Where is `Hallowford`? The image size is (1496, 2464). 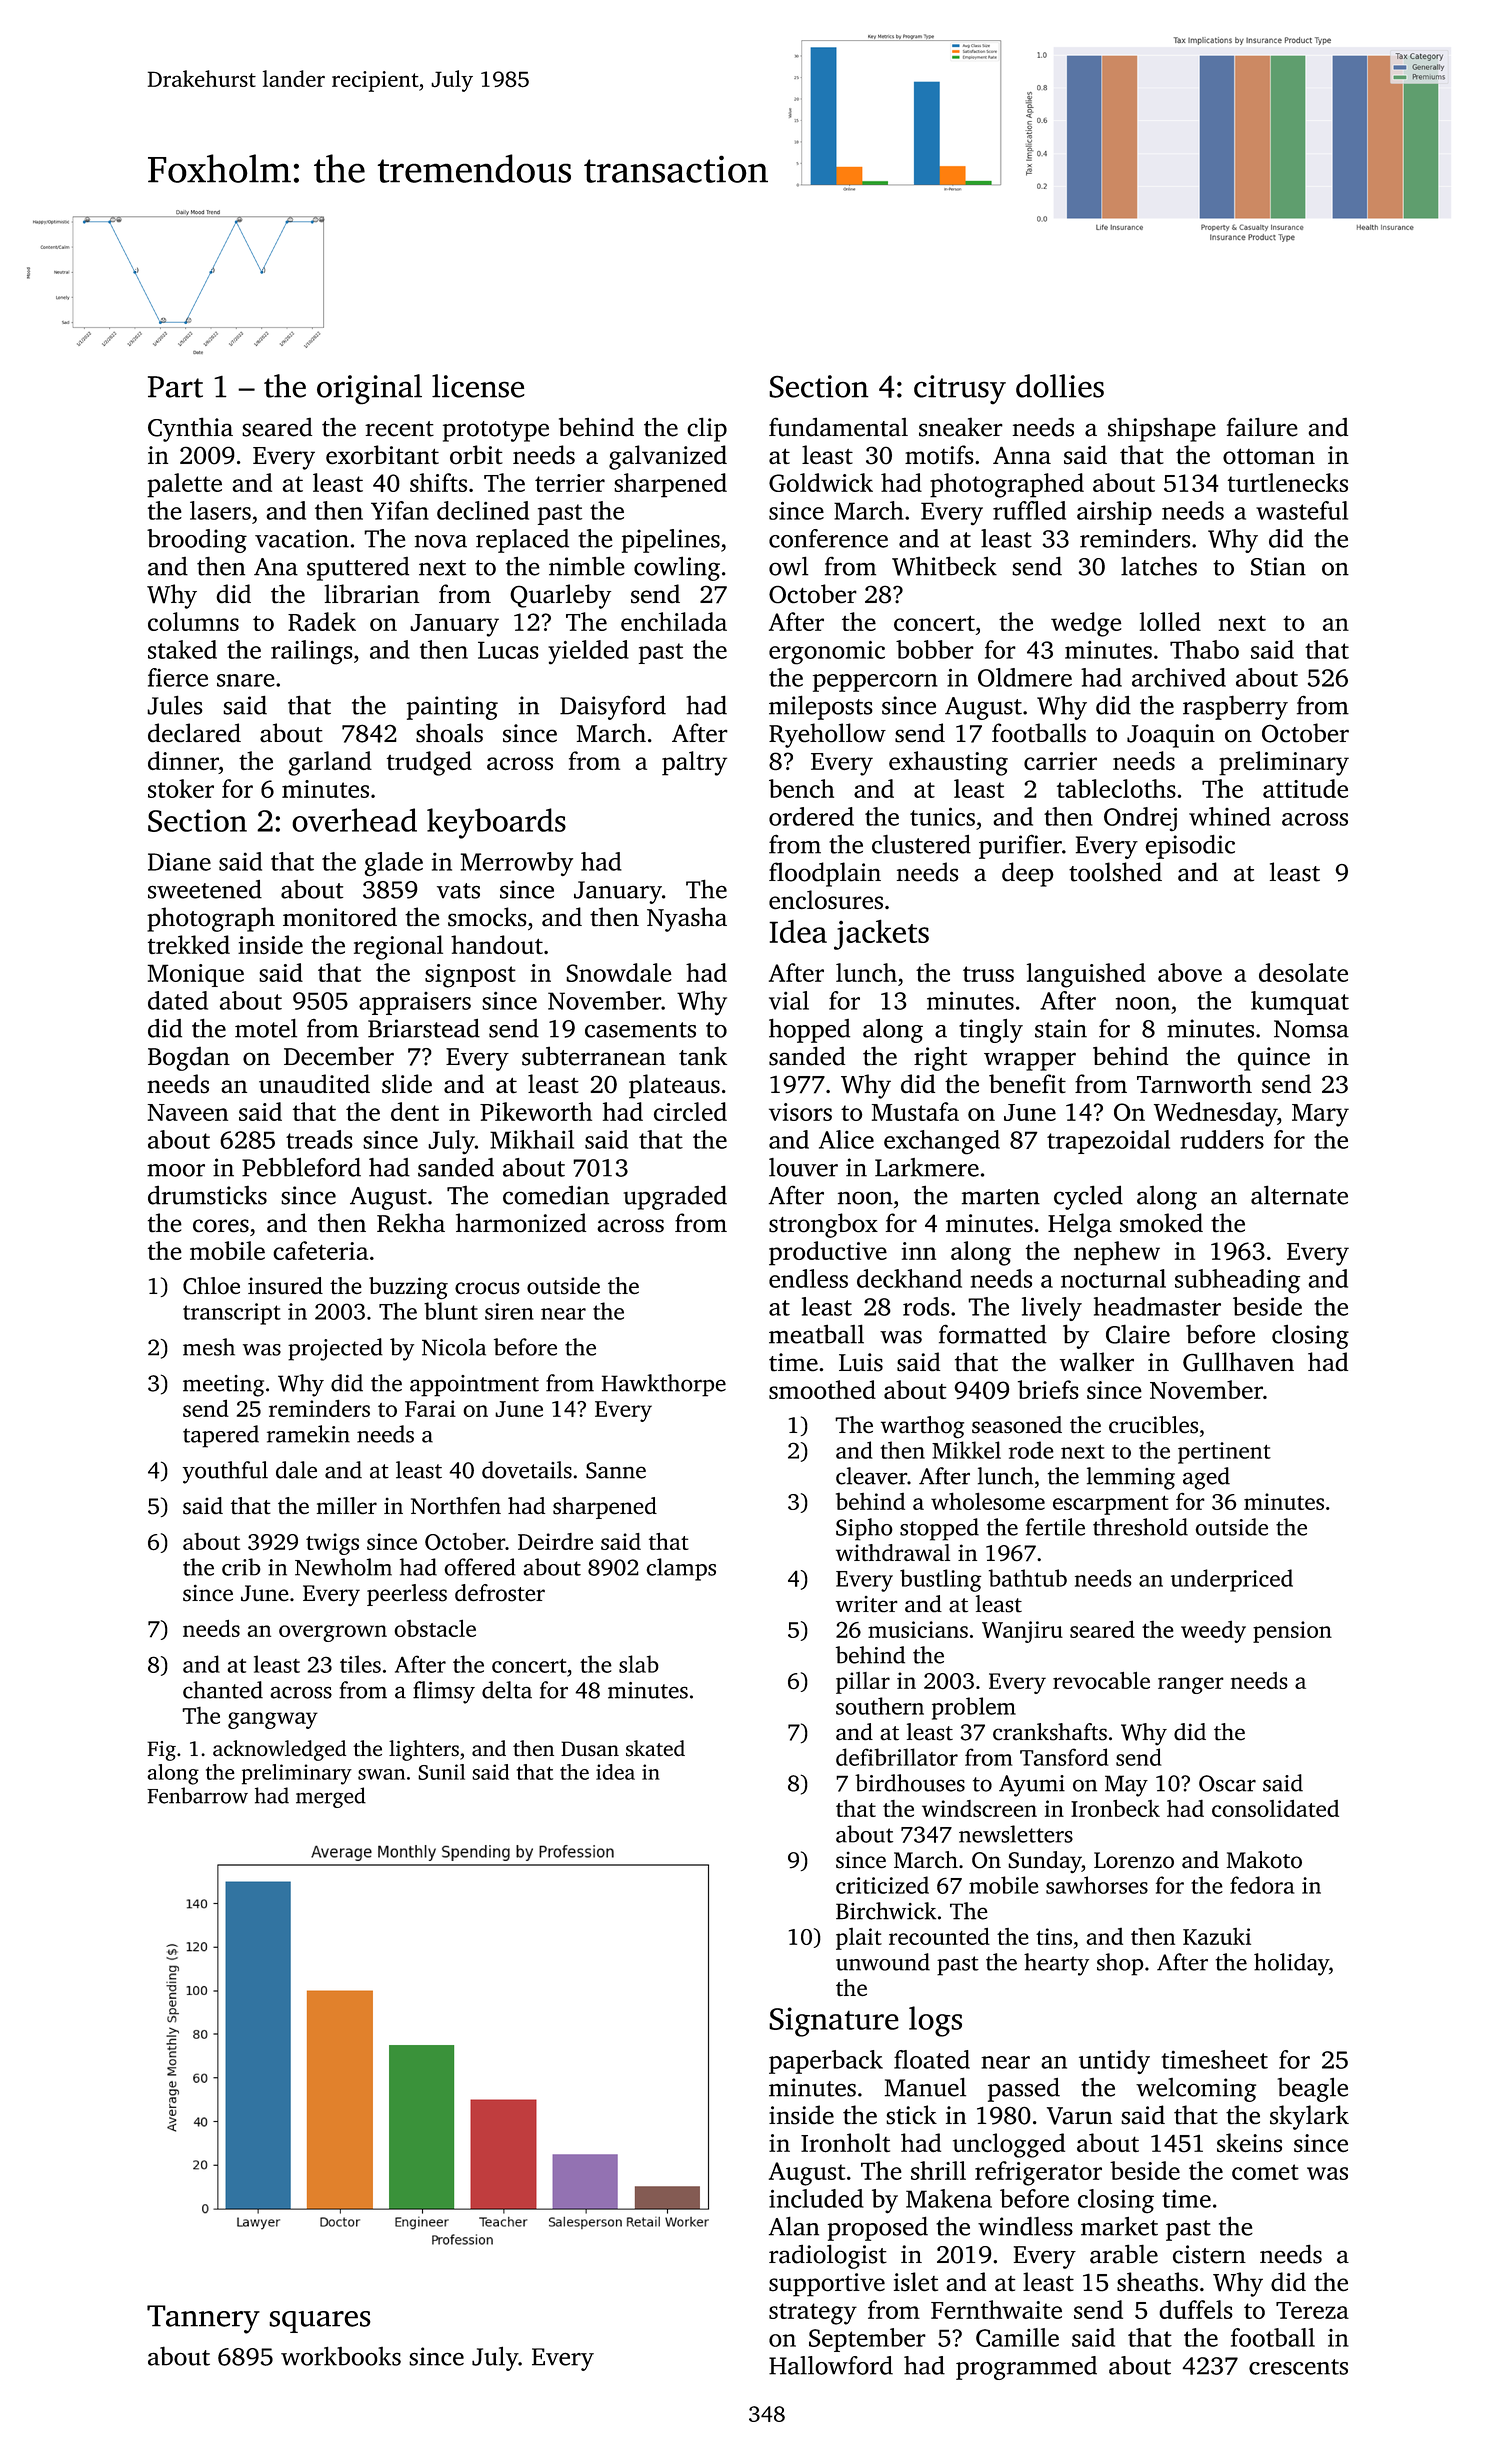 Hallowford is located at coordinates (831, 2365).
